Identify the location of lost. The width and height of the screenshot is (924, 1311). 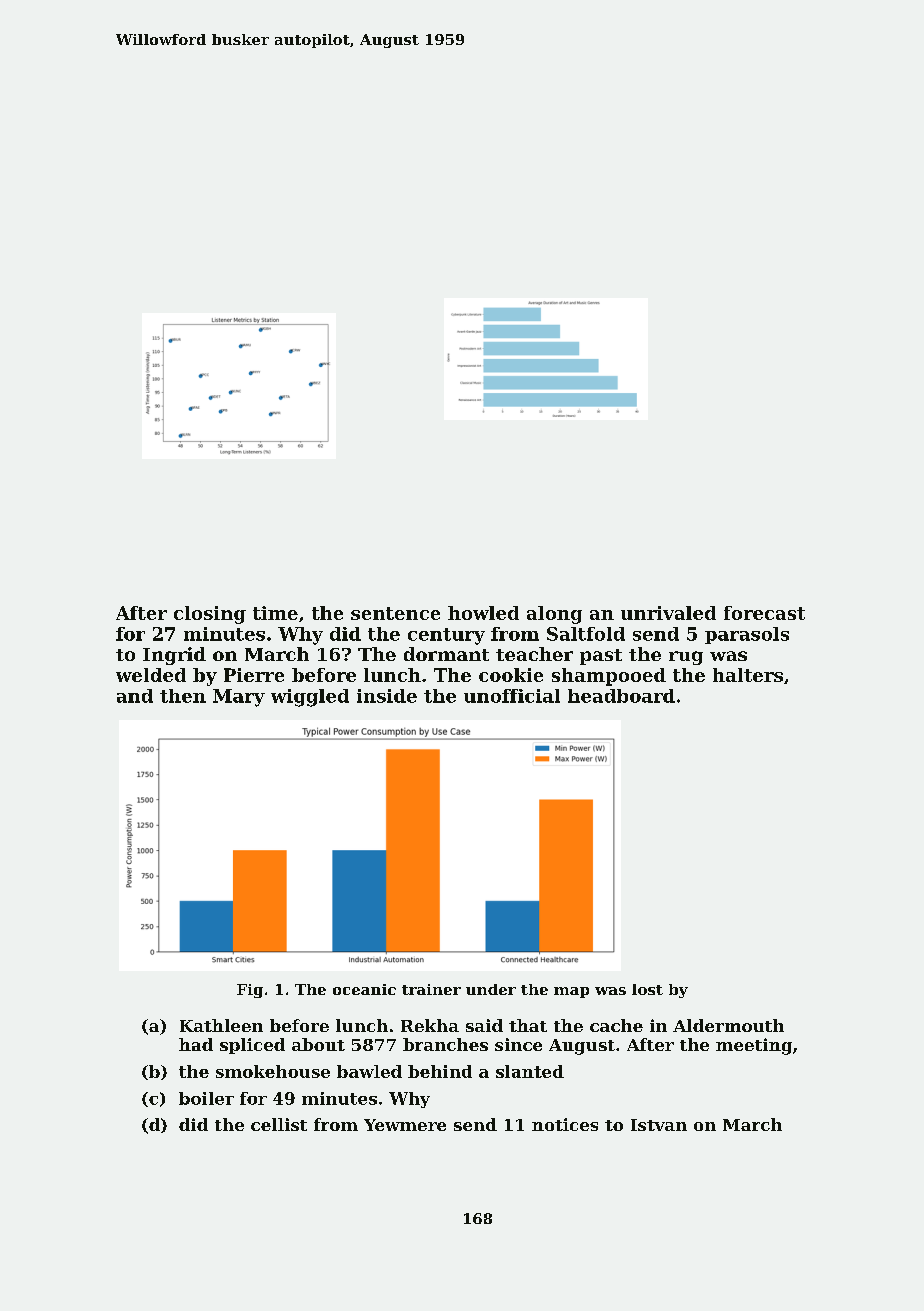
(647, 989).
